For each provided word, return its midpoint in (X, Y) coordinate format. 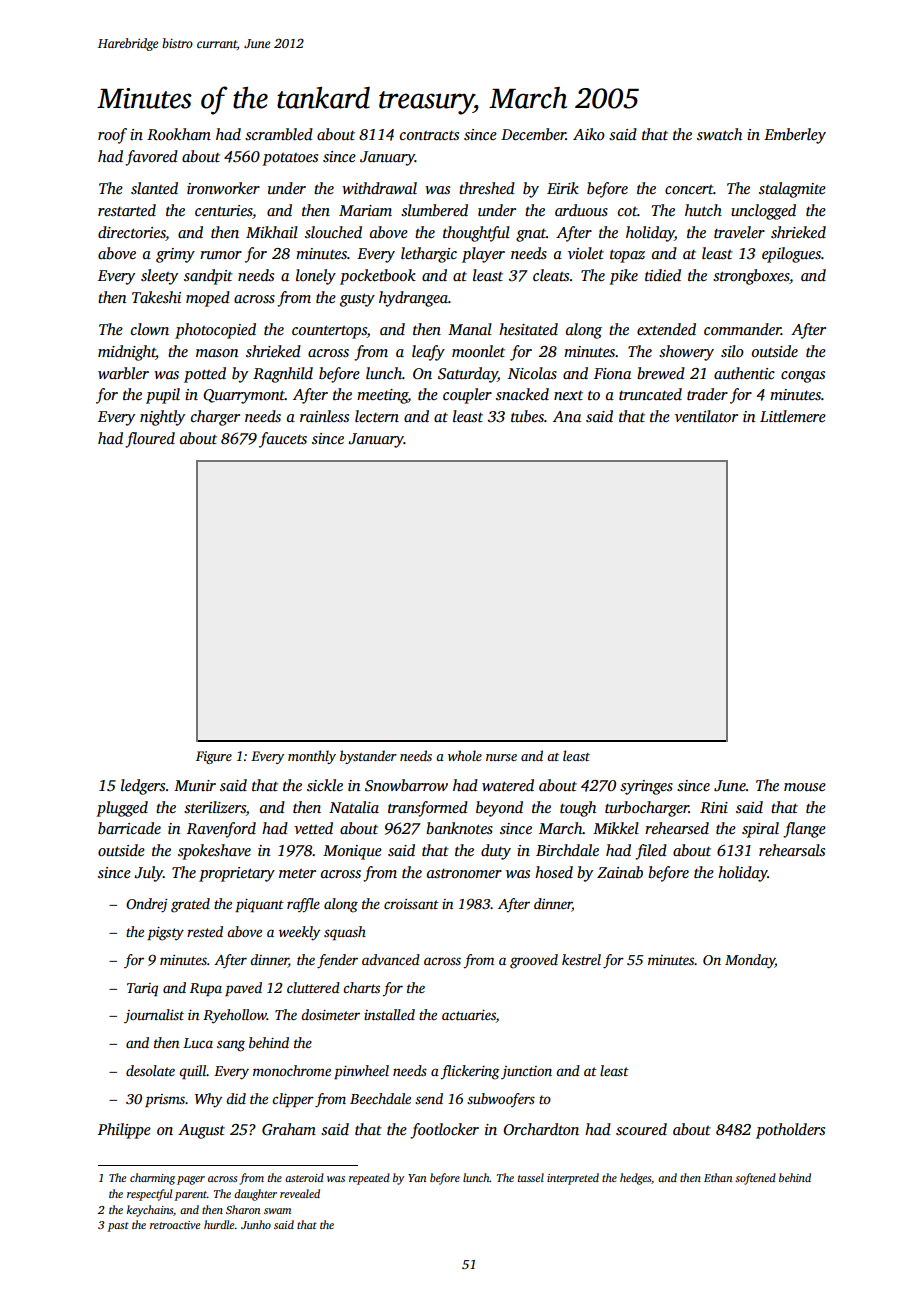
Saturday (468, 375)
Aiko (589, 134)
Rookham (179, 134)
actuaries (469, 1015)
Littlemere (793, 416)
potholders (790, 1131)
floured (150, 440)
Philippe (124, 1131)
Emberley (795, 136)
